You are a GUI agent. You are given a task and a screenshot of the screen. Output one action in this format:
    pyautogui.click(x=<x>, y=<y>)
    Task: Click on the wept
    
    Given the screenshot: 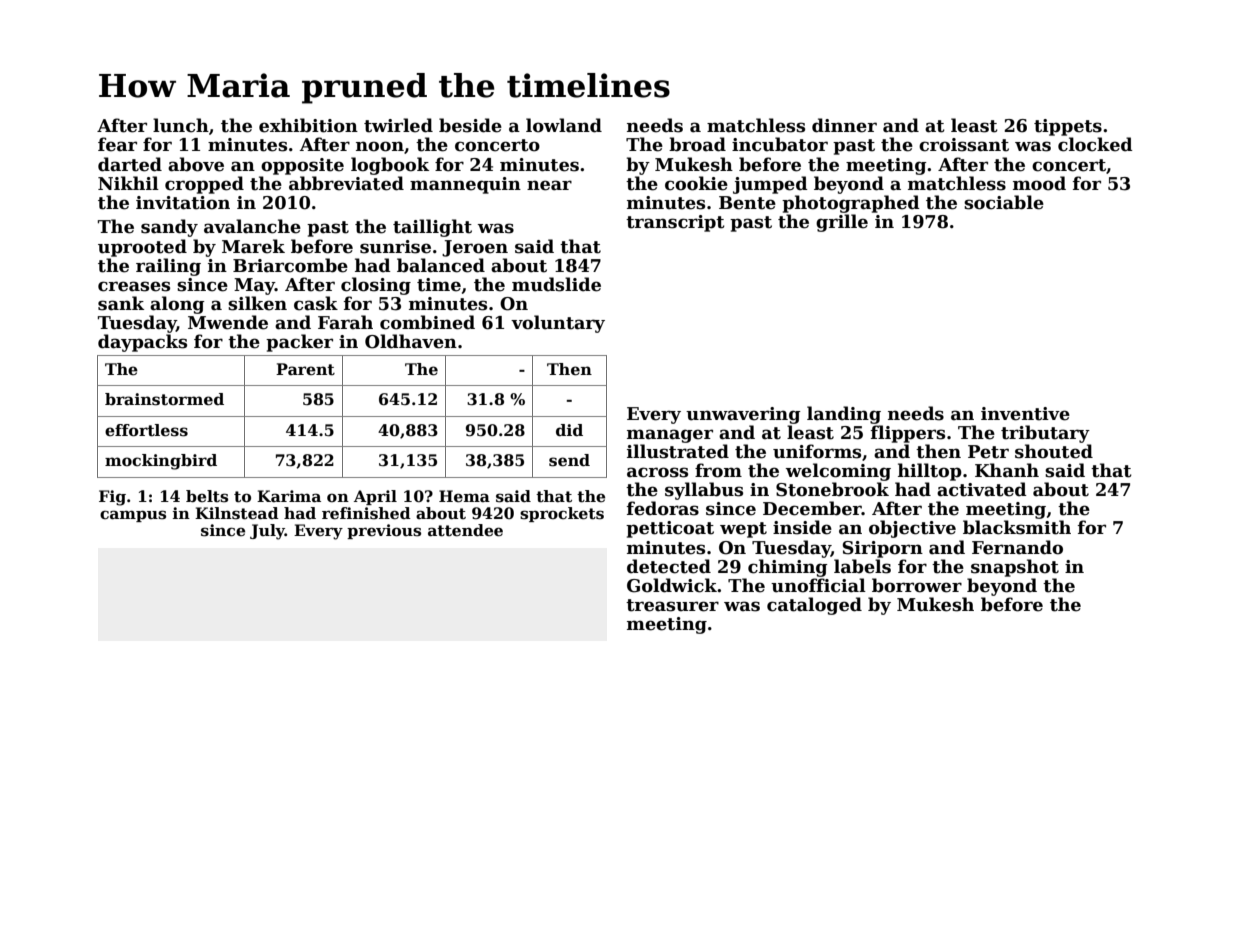 What is the action you would take?
    pyautogui.click(x=743, y=530)
